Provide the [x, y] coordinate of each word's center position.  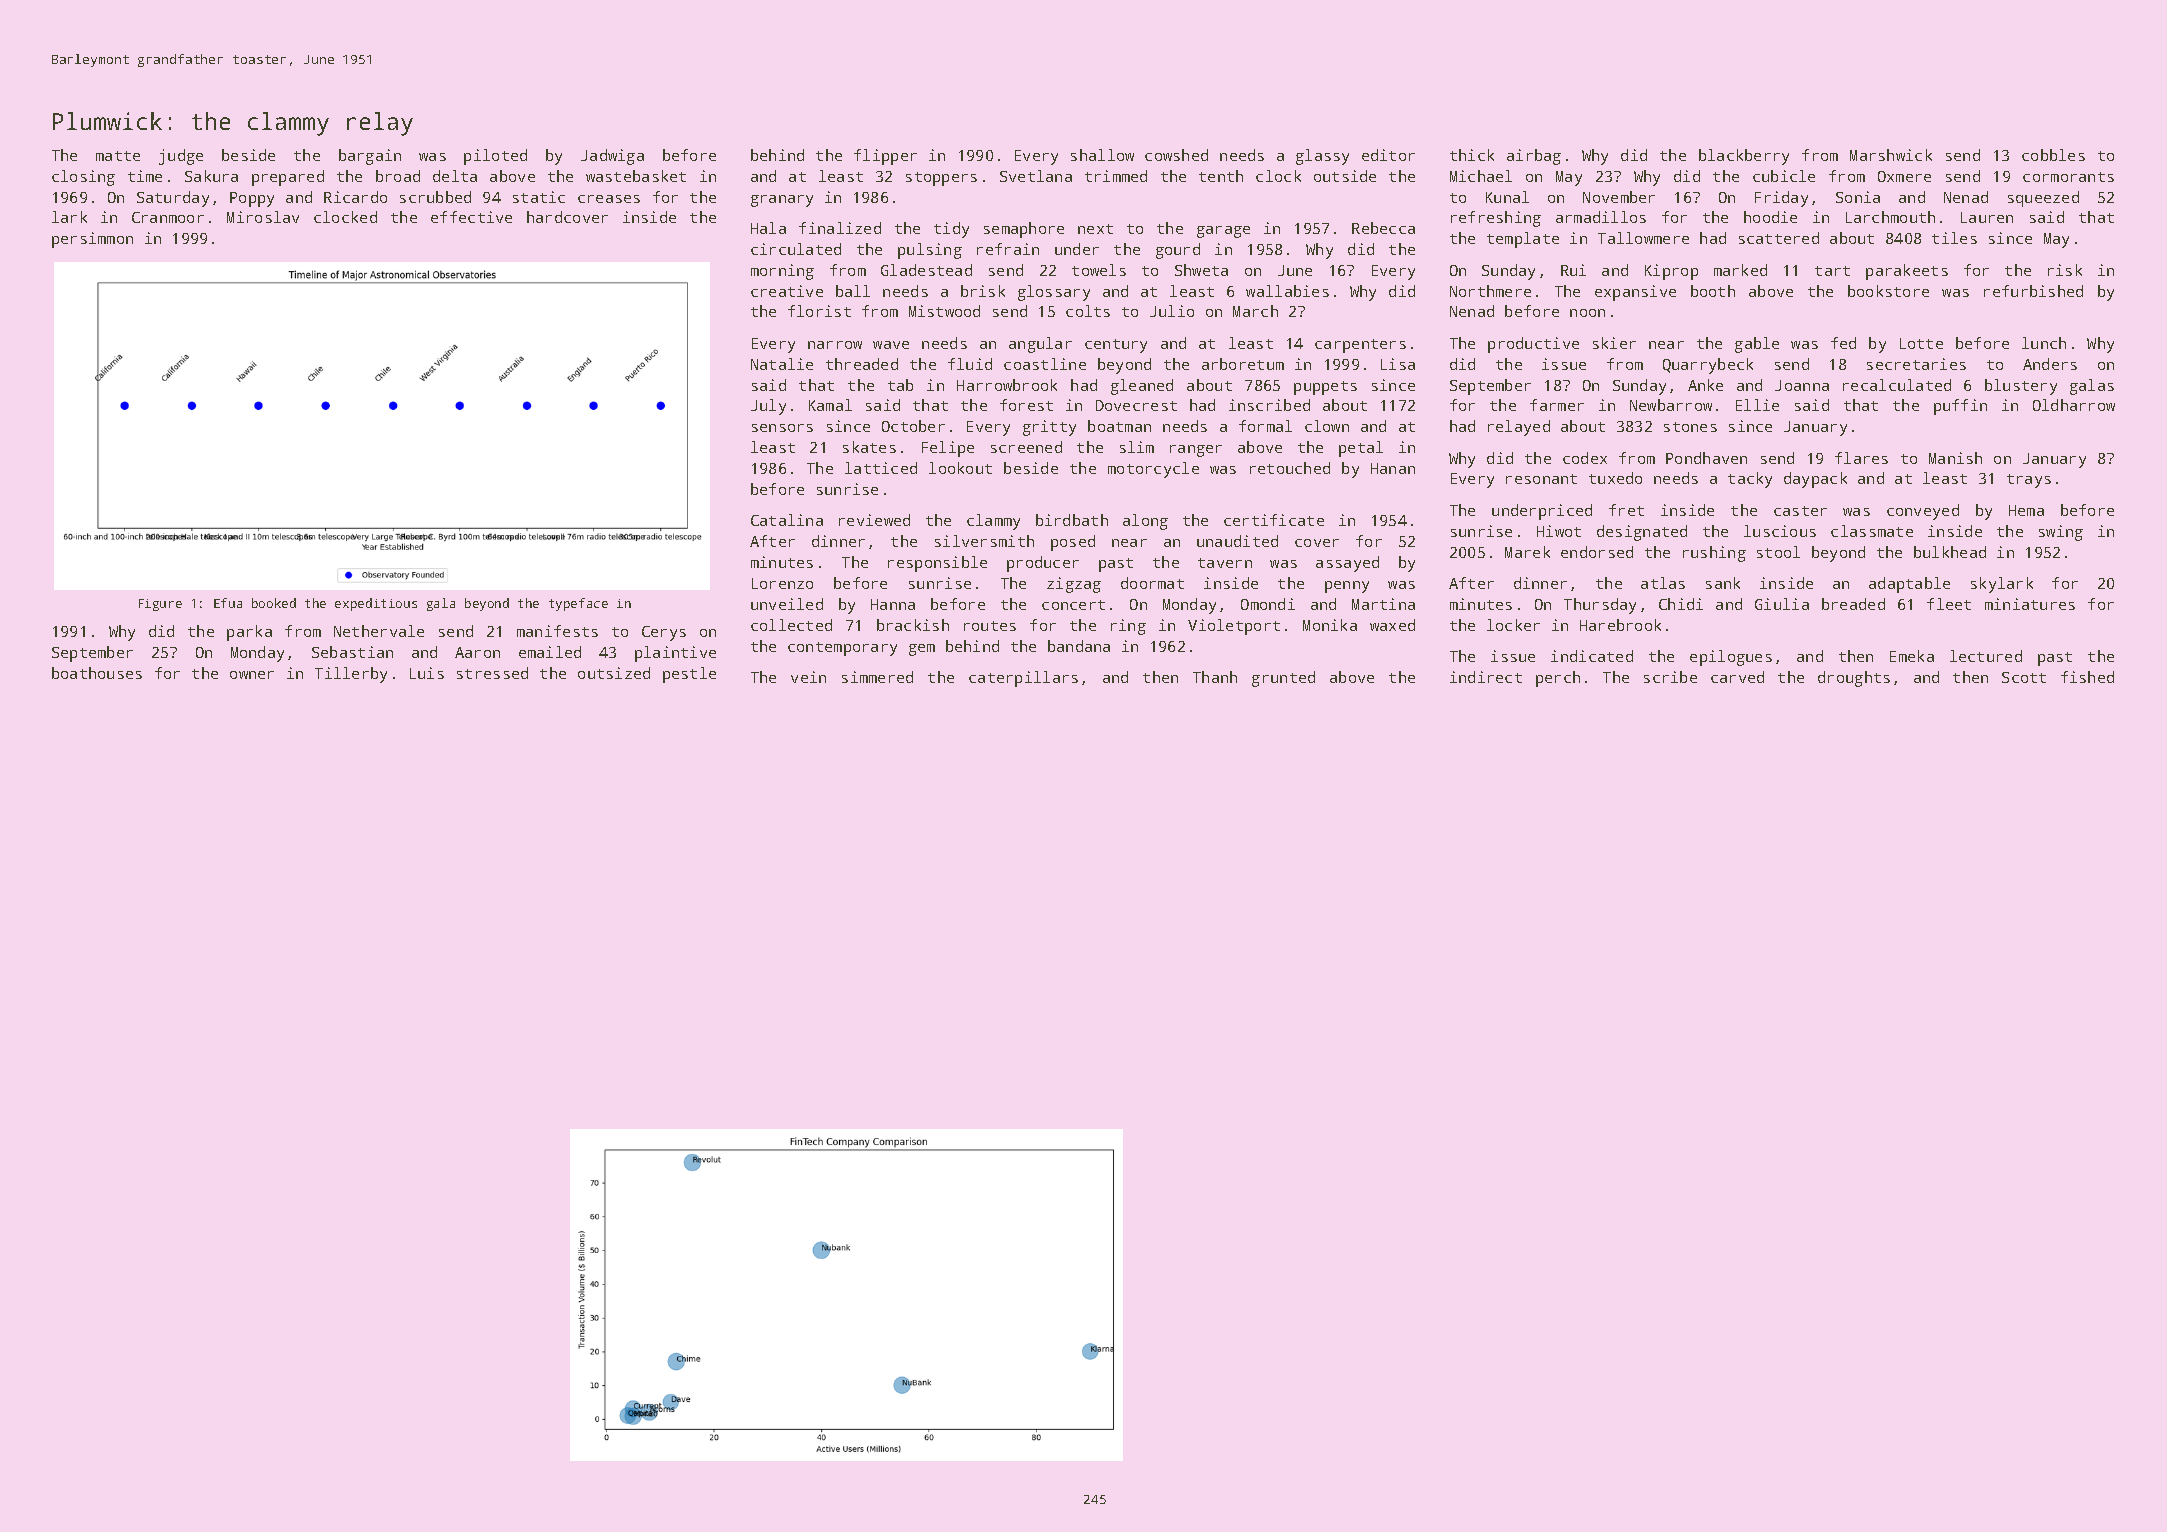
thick [1472, 155]
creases [609, 199]
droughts [1854, 679]
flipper [885, 157]
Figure [160, 605]
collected [791, 625]
